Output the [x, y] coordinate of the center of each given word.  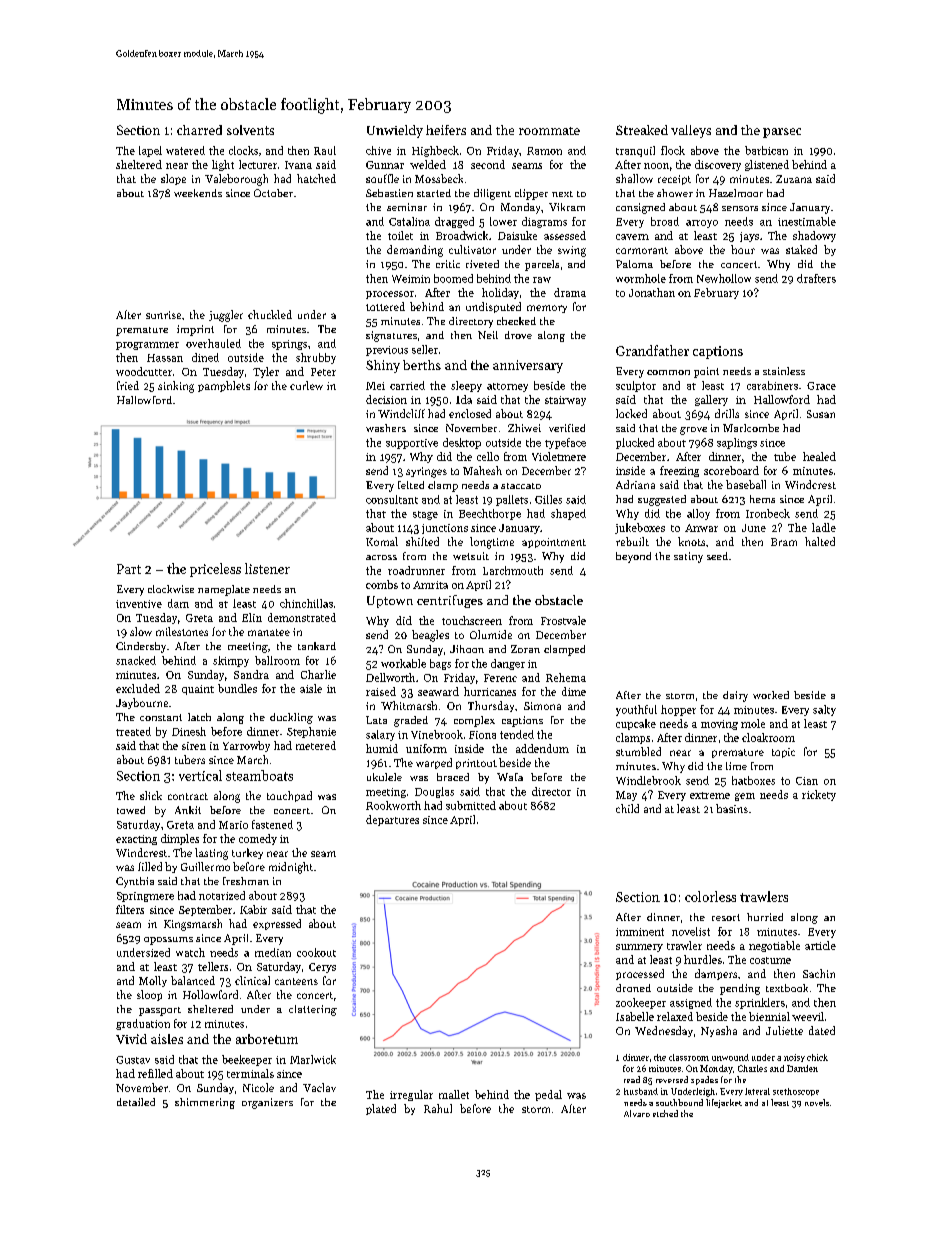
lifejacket [724, 1103]
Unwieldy [395, 131]
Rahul [438, 1108]
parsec [782, 133]
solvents [250, 130]
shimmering [205, 1103]
